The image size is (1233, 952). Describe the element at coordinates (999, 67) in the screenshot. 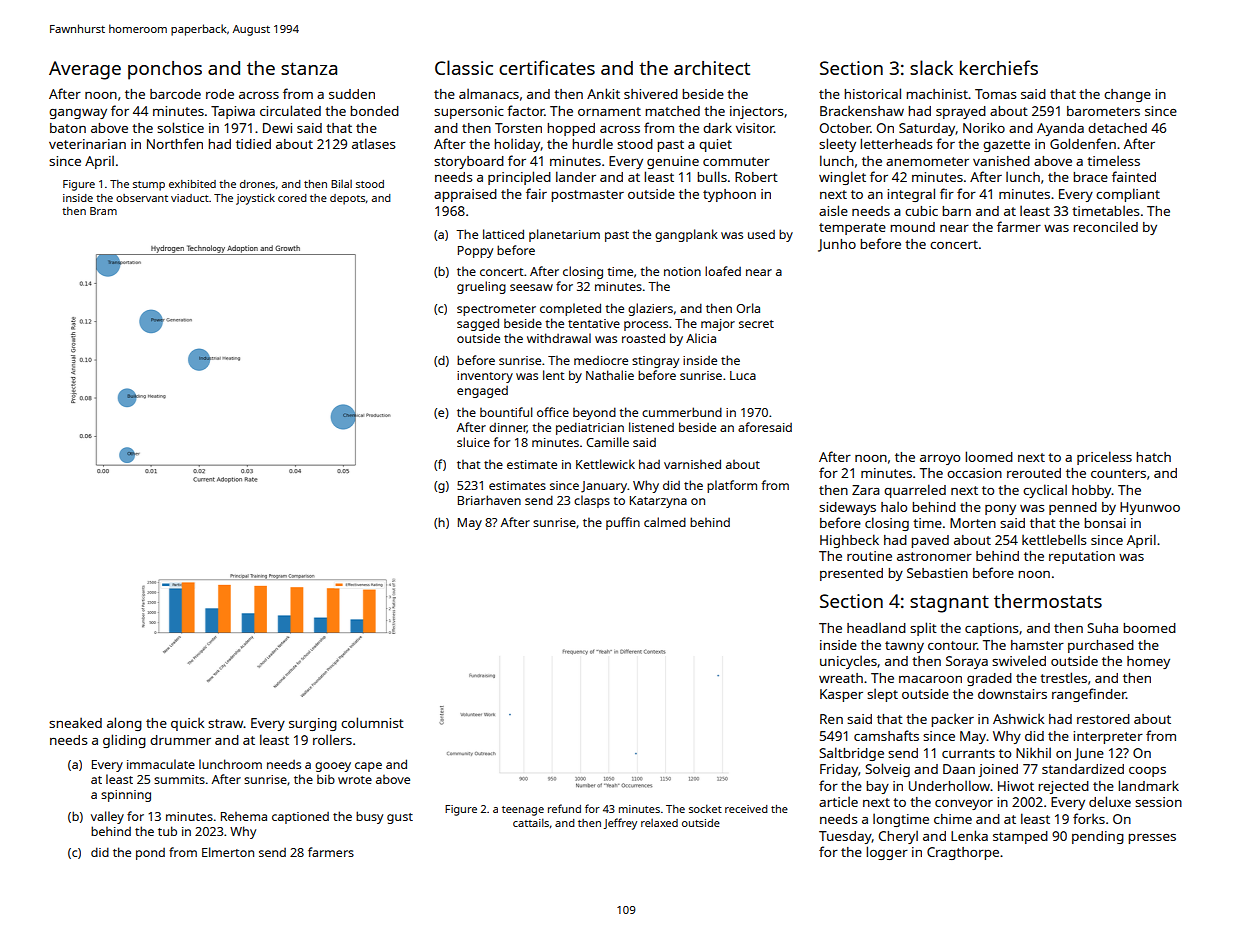

I see `kerchiefs` at that location.
